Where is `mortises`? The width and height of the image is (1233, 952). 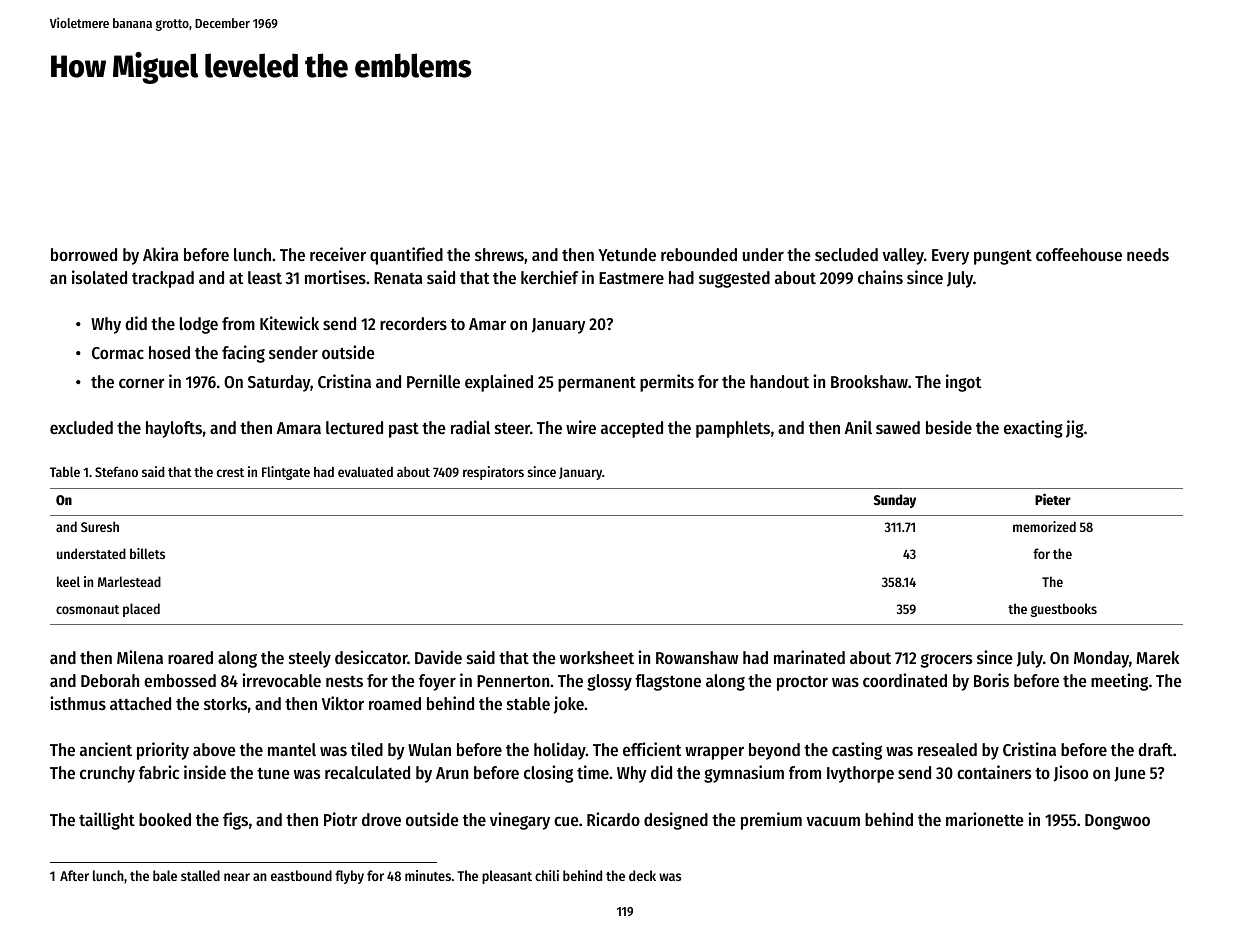
mortises is located at coordinates (335, 277).
